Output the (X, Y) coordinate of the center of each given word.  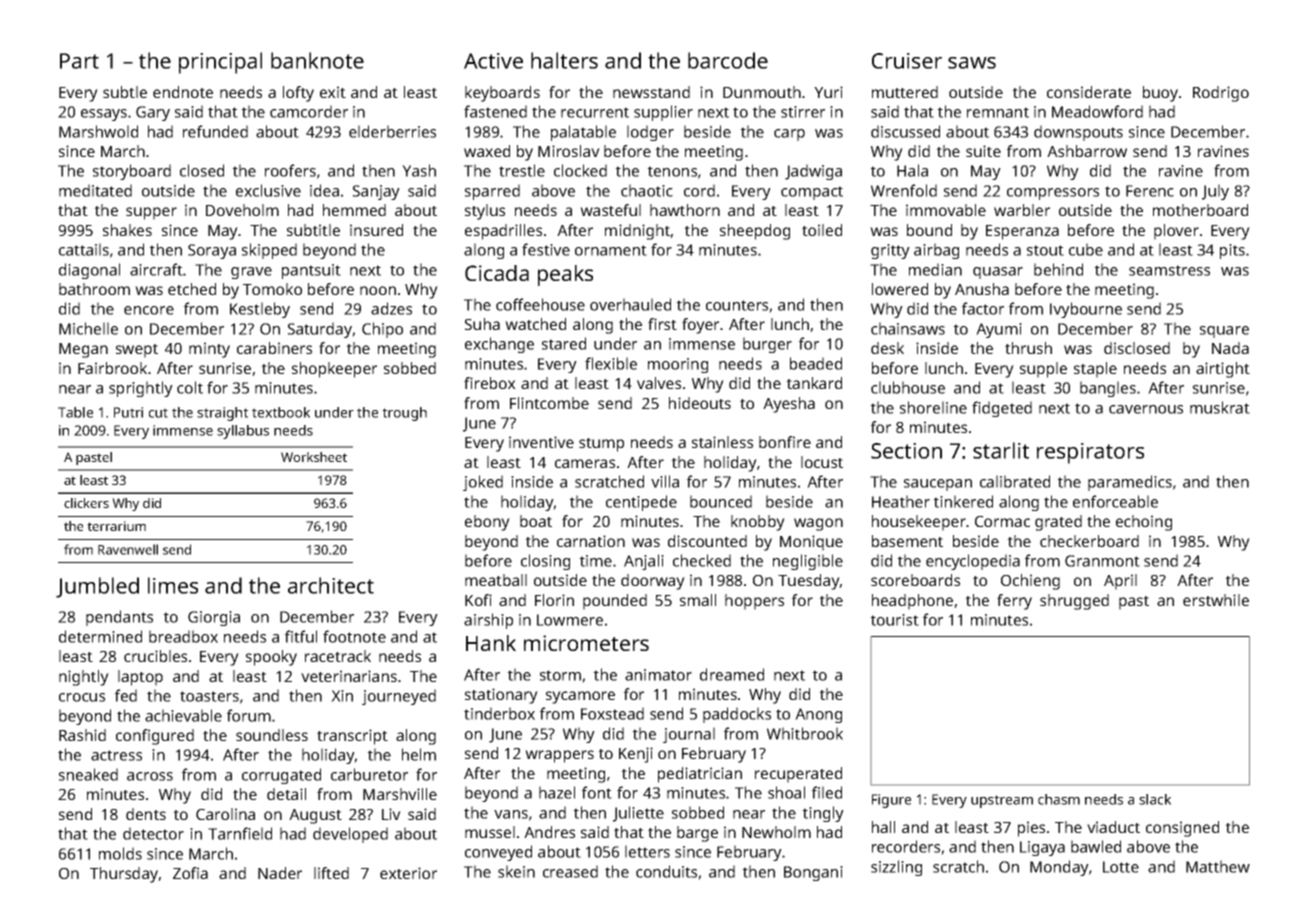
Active (493, 61)
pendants (119, 618)
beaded (816, 363)
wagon (818, 524)
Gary (153, 113)
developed (350, 835)
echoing (1144, 523)
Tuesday (809, 582)
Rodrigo (1221, 94)
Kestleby (260, 310)
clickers (86, 503)
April (1120, 582)
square (1224, 332)
